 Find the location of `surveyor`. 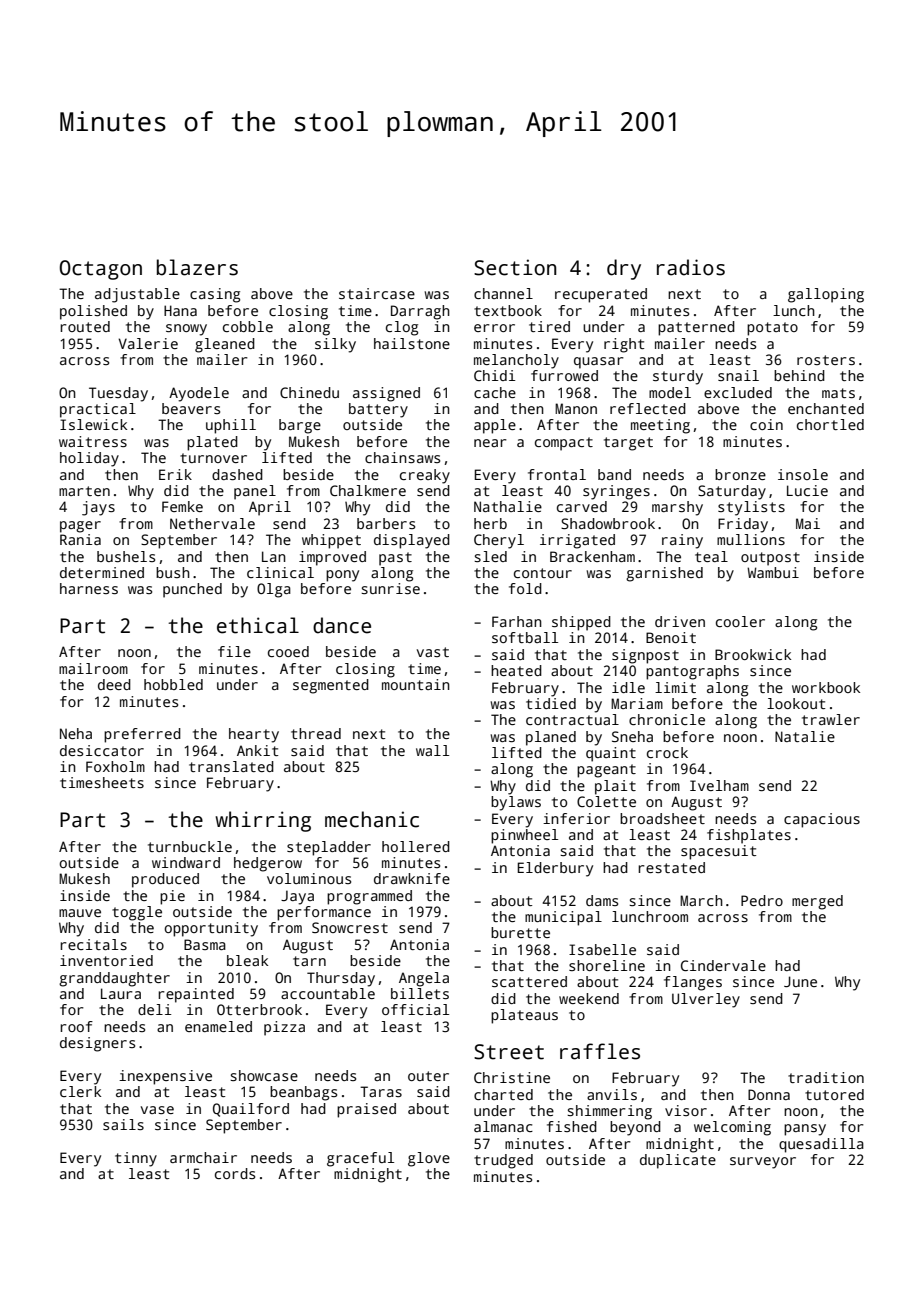

surveyor is located at coordinates (763, 1163).
